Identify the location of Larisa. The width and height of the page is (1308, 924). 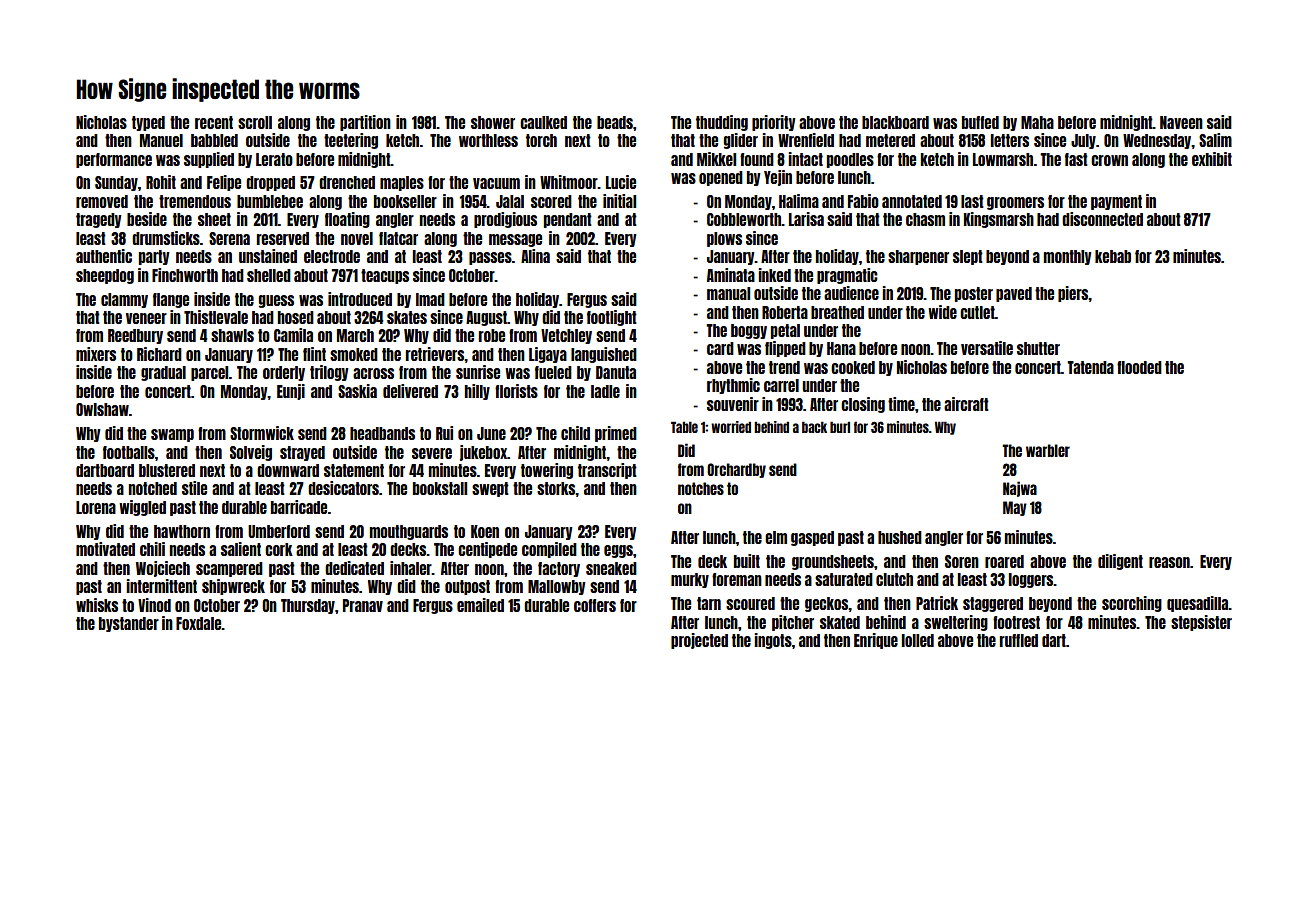
(806, 219).
